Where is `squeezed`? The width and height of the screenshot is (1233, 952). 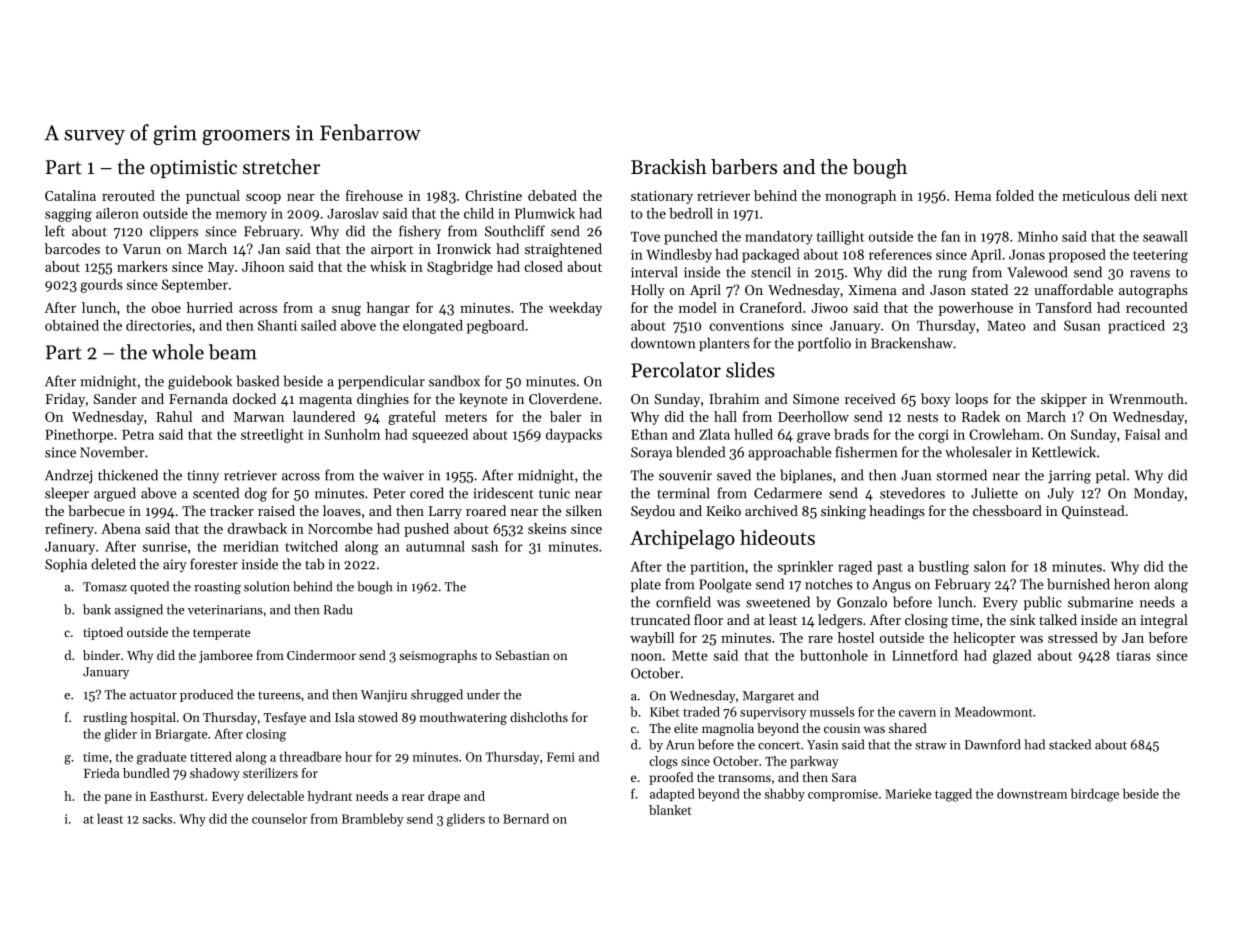 squeezed is located at coordinates (440, 436).
